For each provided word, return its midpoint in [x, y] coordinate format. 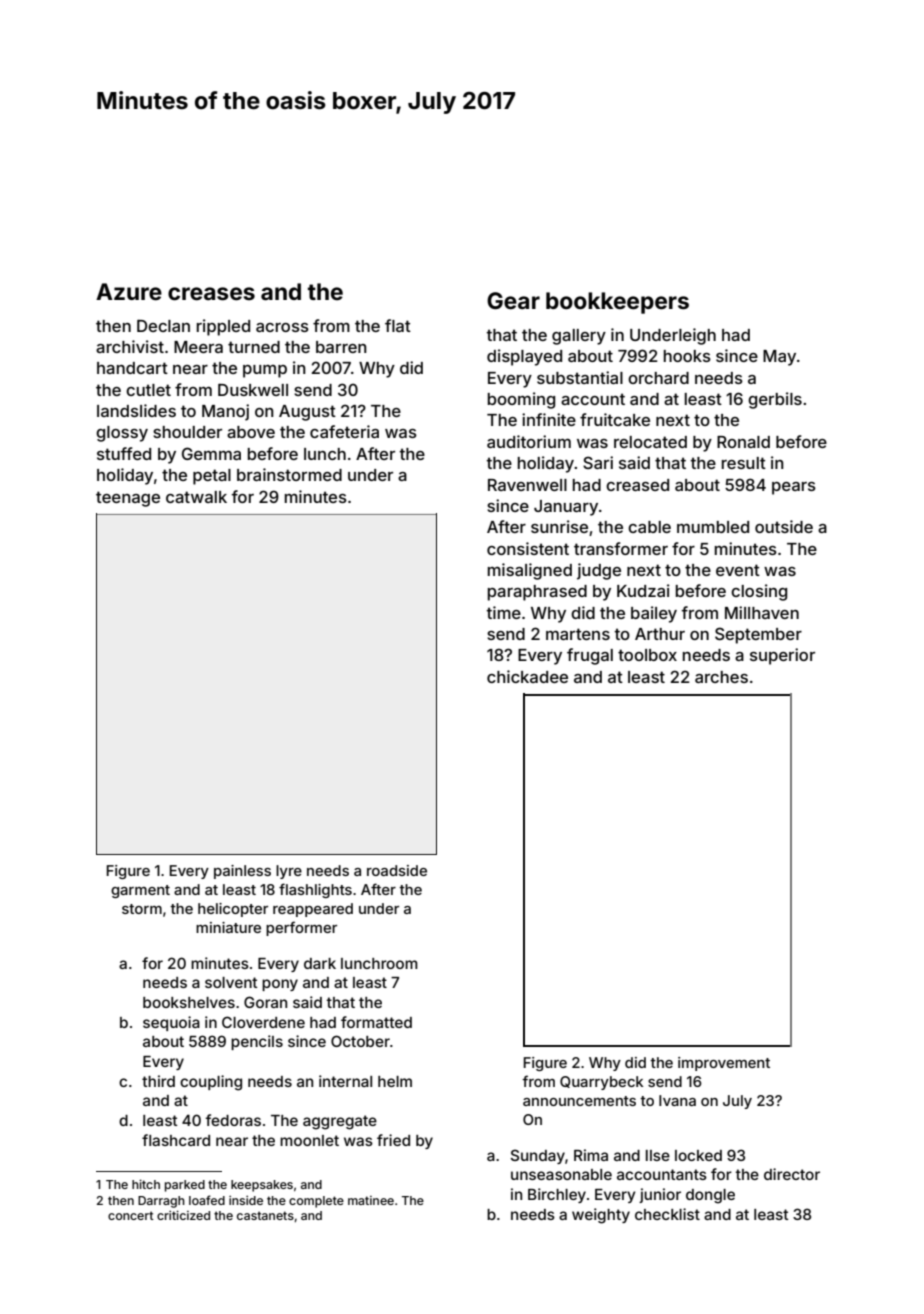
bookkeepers [617, 303]
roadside [397, 870]
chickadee [527, 676]
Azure [129, 292]
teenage [128, 499]
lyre [289, 872]
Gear [513, 301]
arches [721, 677]
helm [395, 1081]
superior [782, 656]
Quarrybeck [601, 1083]
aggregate [340, 1122]
